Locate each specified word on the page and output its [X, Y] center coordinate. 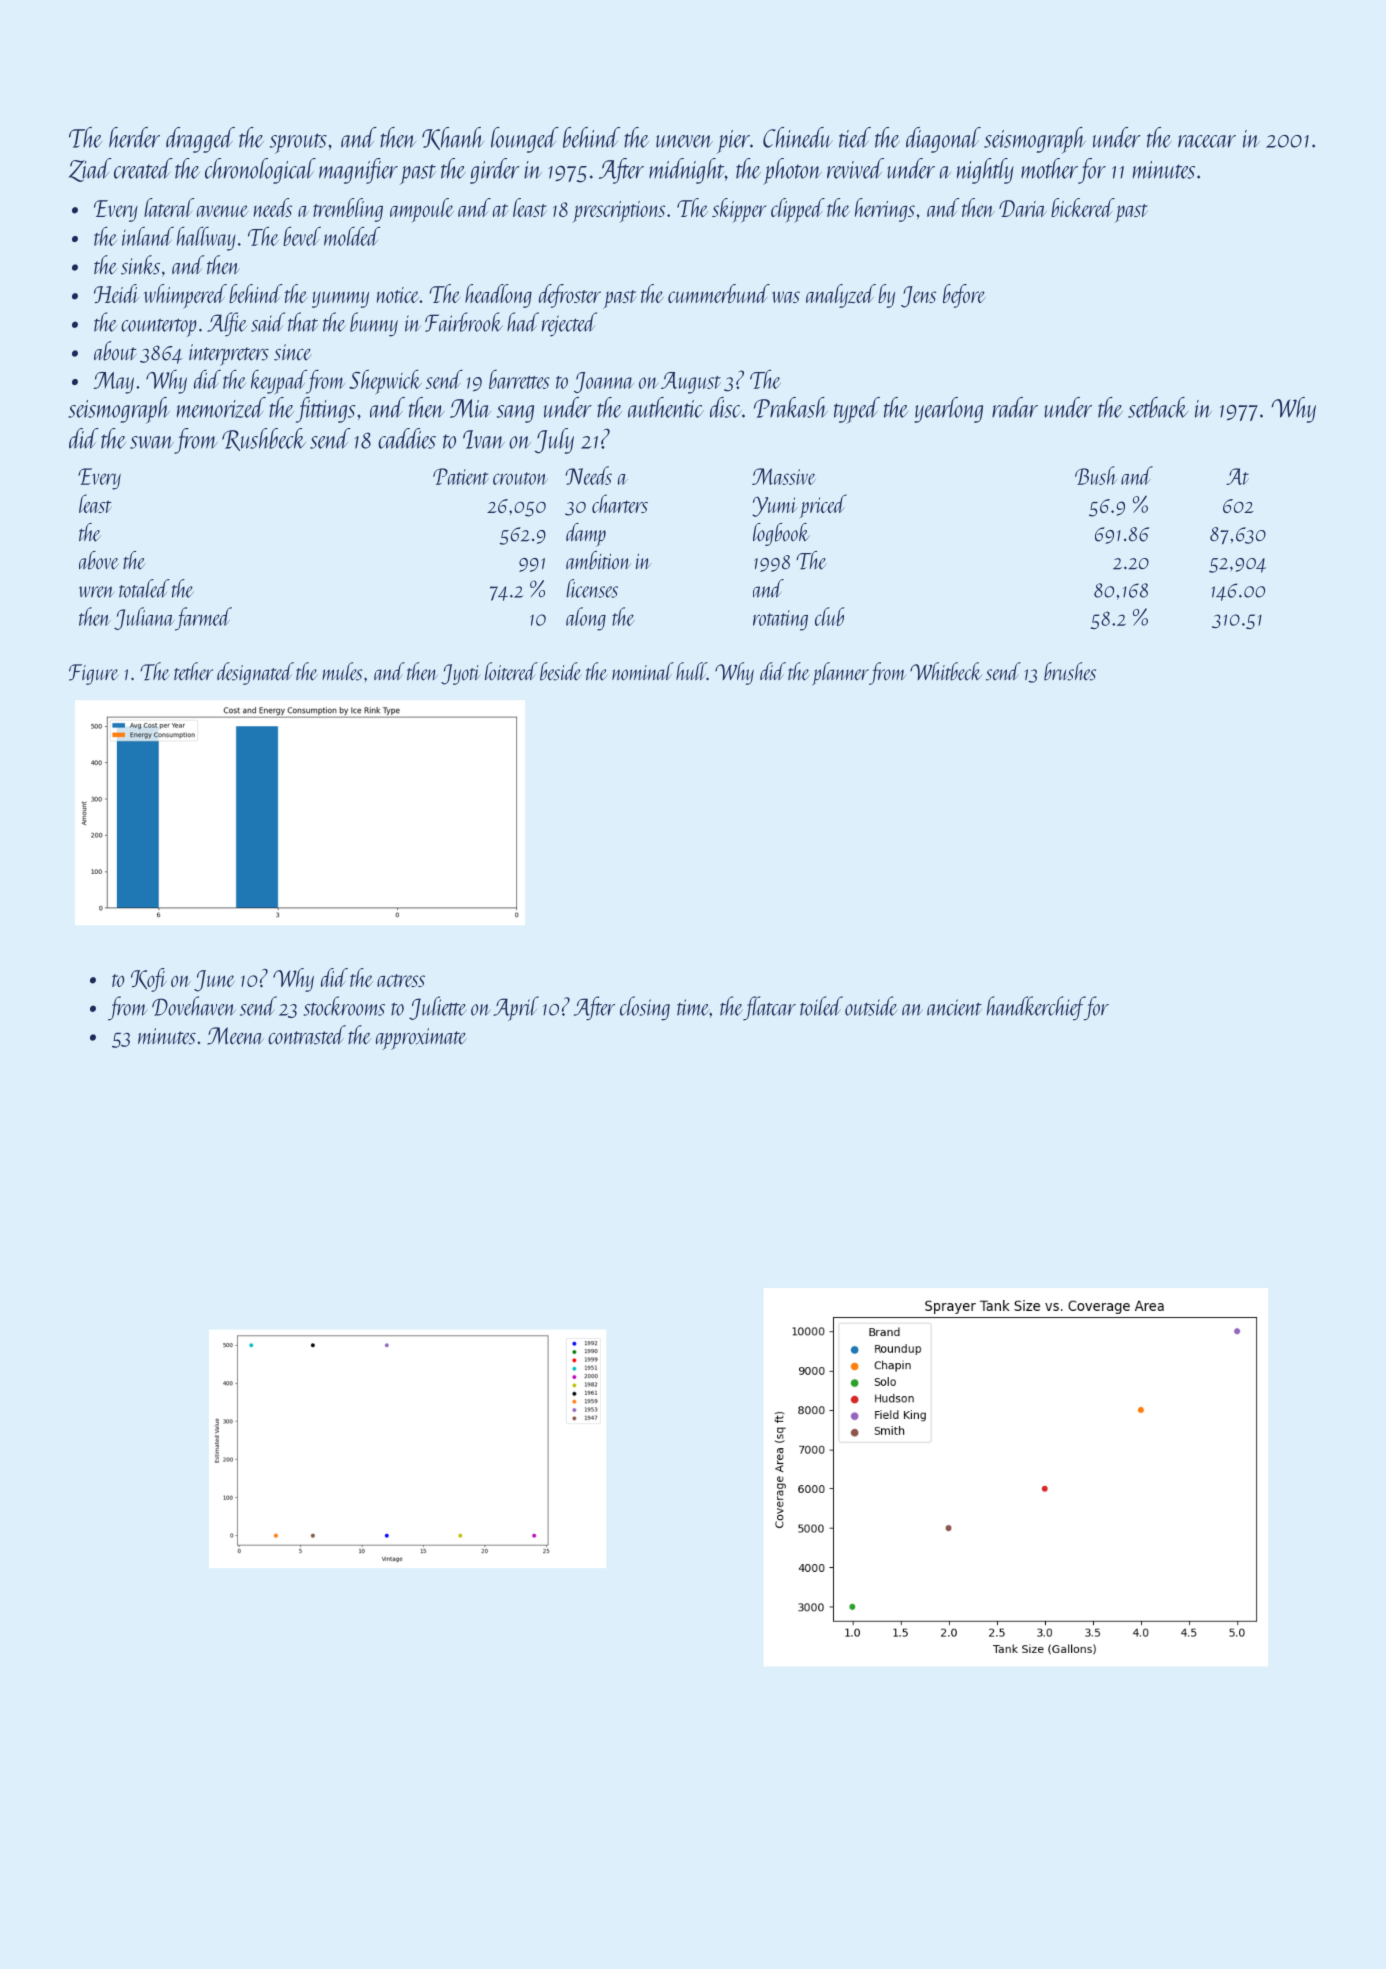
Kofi [149, 980]
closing [645, 1008]
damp [586, 535]
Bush [1096, 475]
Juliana [144, 618]
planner [840, 674]
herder [134, 137]
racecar [1207, 141]
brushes [1070, 671]
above [99, 560]
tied [855, 137]
